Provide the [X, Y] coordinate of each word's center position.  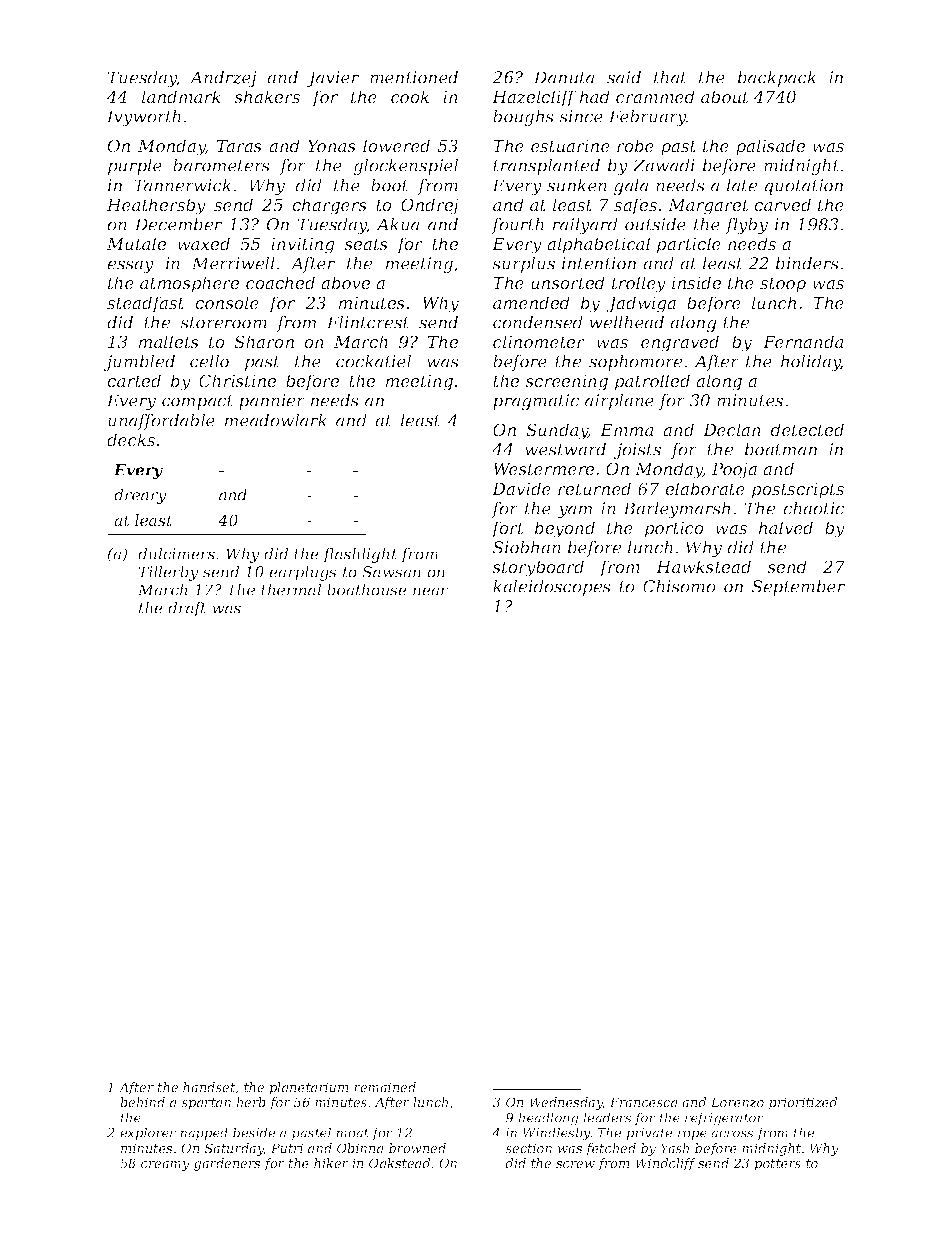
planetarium [309, 1088]
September [798, 588]
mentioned [414, 77]
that [670, 77]
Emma [627, 430]
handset [209, 1088]
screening [566, 382]
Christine [237, 380]
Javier [332, 79]
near [430, 591]
